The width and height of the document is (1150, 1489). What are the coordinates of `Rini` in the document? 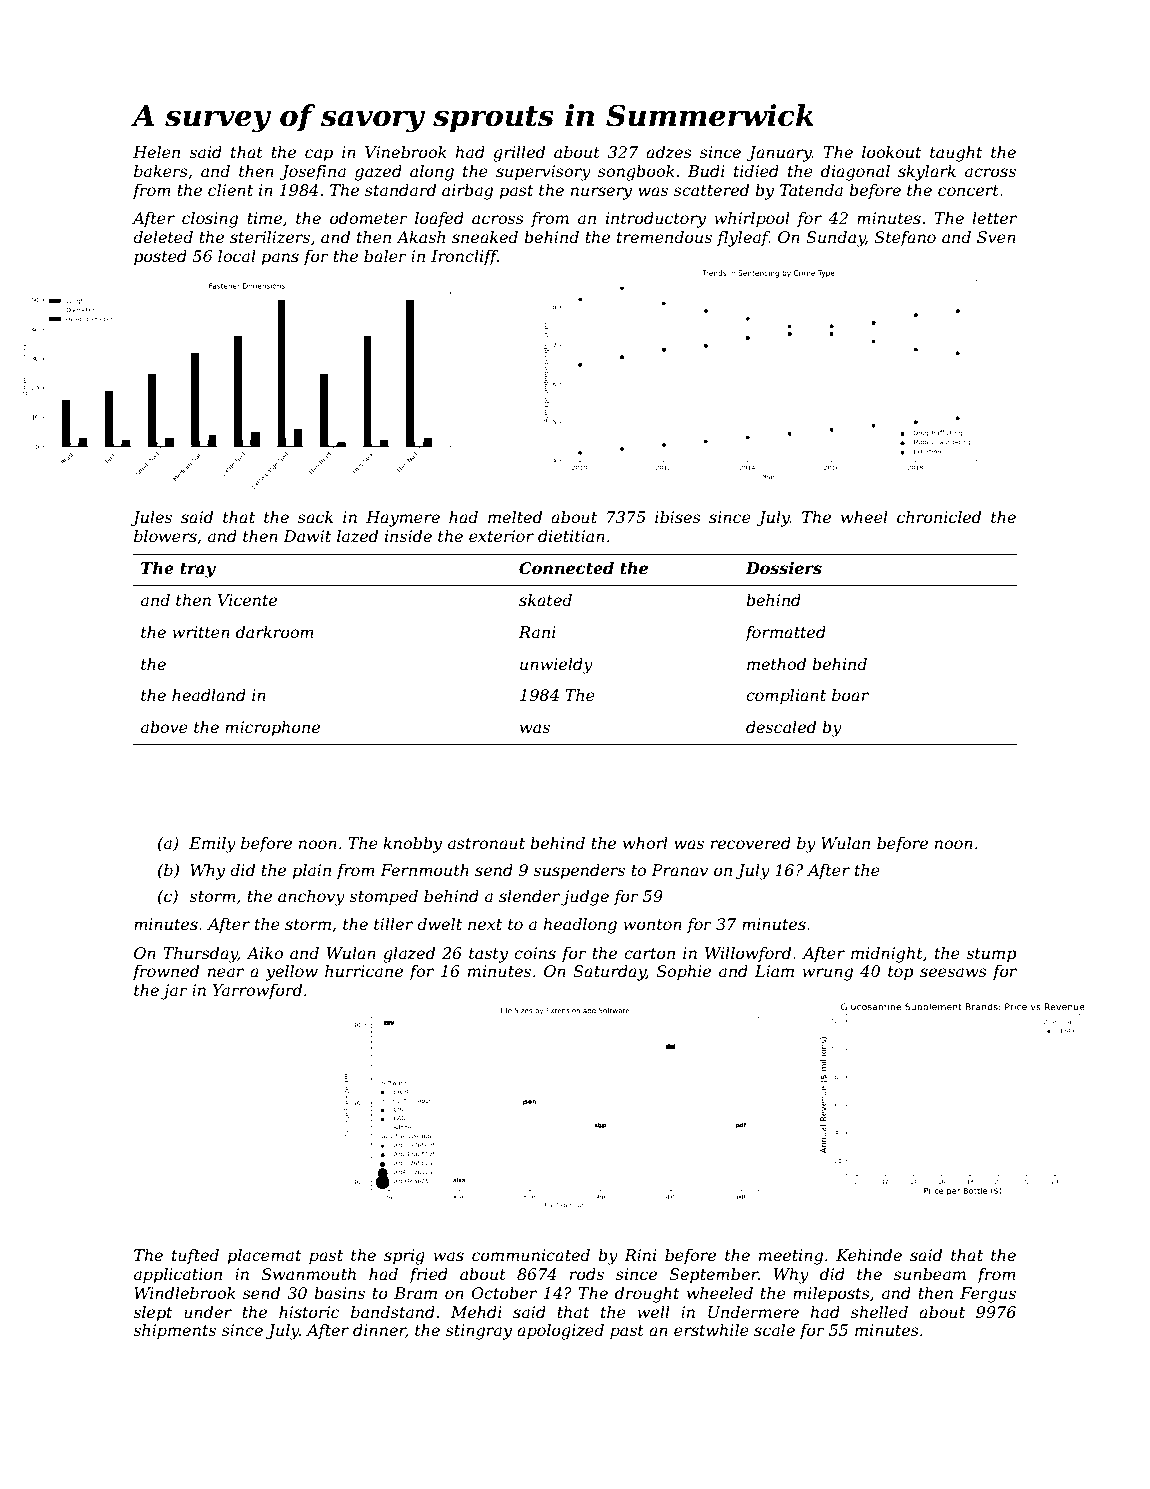 It's located at (640, 1255).
